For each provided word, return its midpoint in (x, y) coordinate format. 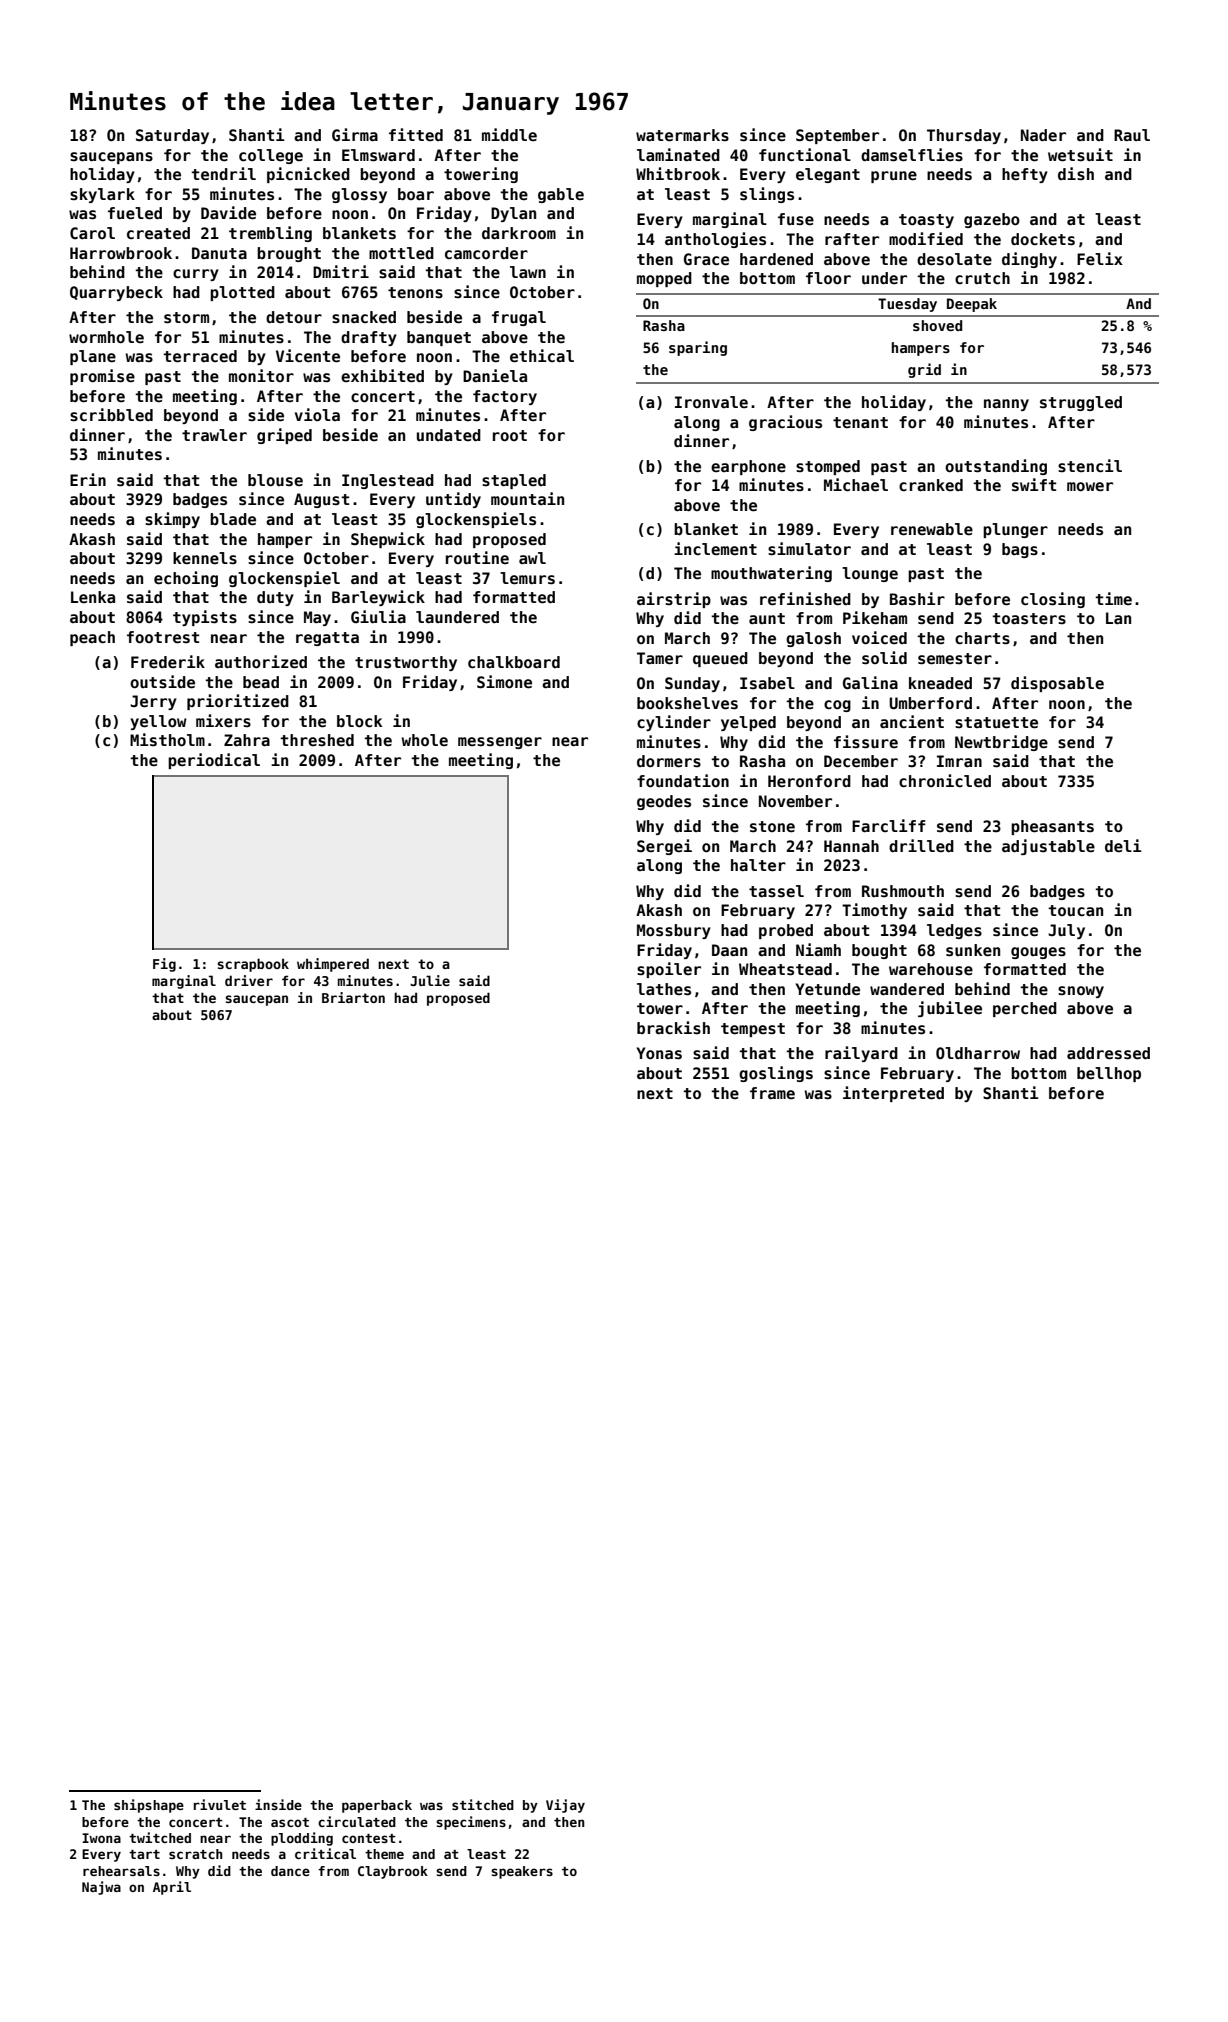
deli (1123, 846)
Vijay (565, 1806)
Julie (430, 980)
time (1114, 599)
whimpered (333, 965)
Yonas (659, 1053)
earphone (748, 467)
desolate (954, 259)
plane (93, 357)
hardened (776, 259)
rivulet (220, 1804)
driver (249, 980)
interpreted (893, 1094)
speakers (522, 1872)
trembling (270, 234)
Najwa (101, 1888)
